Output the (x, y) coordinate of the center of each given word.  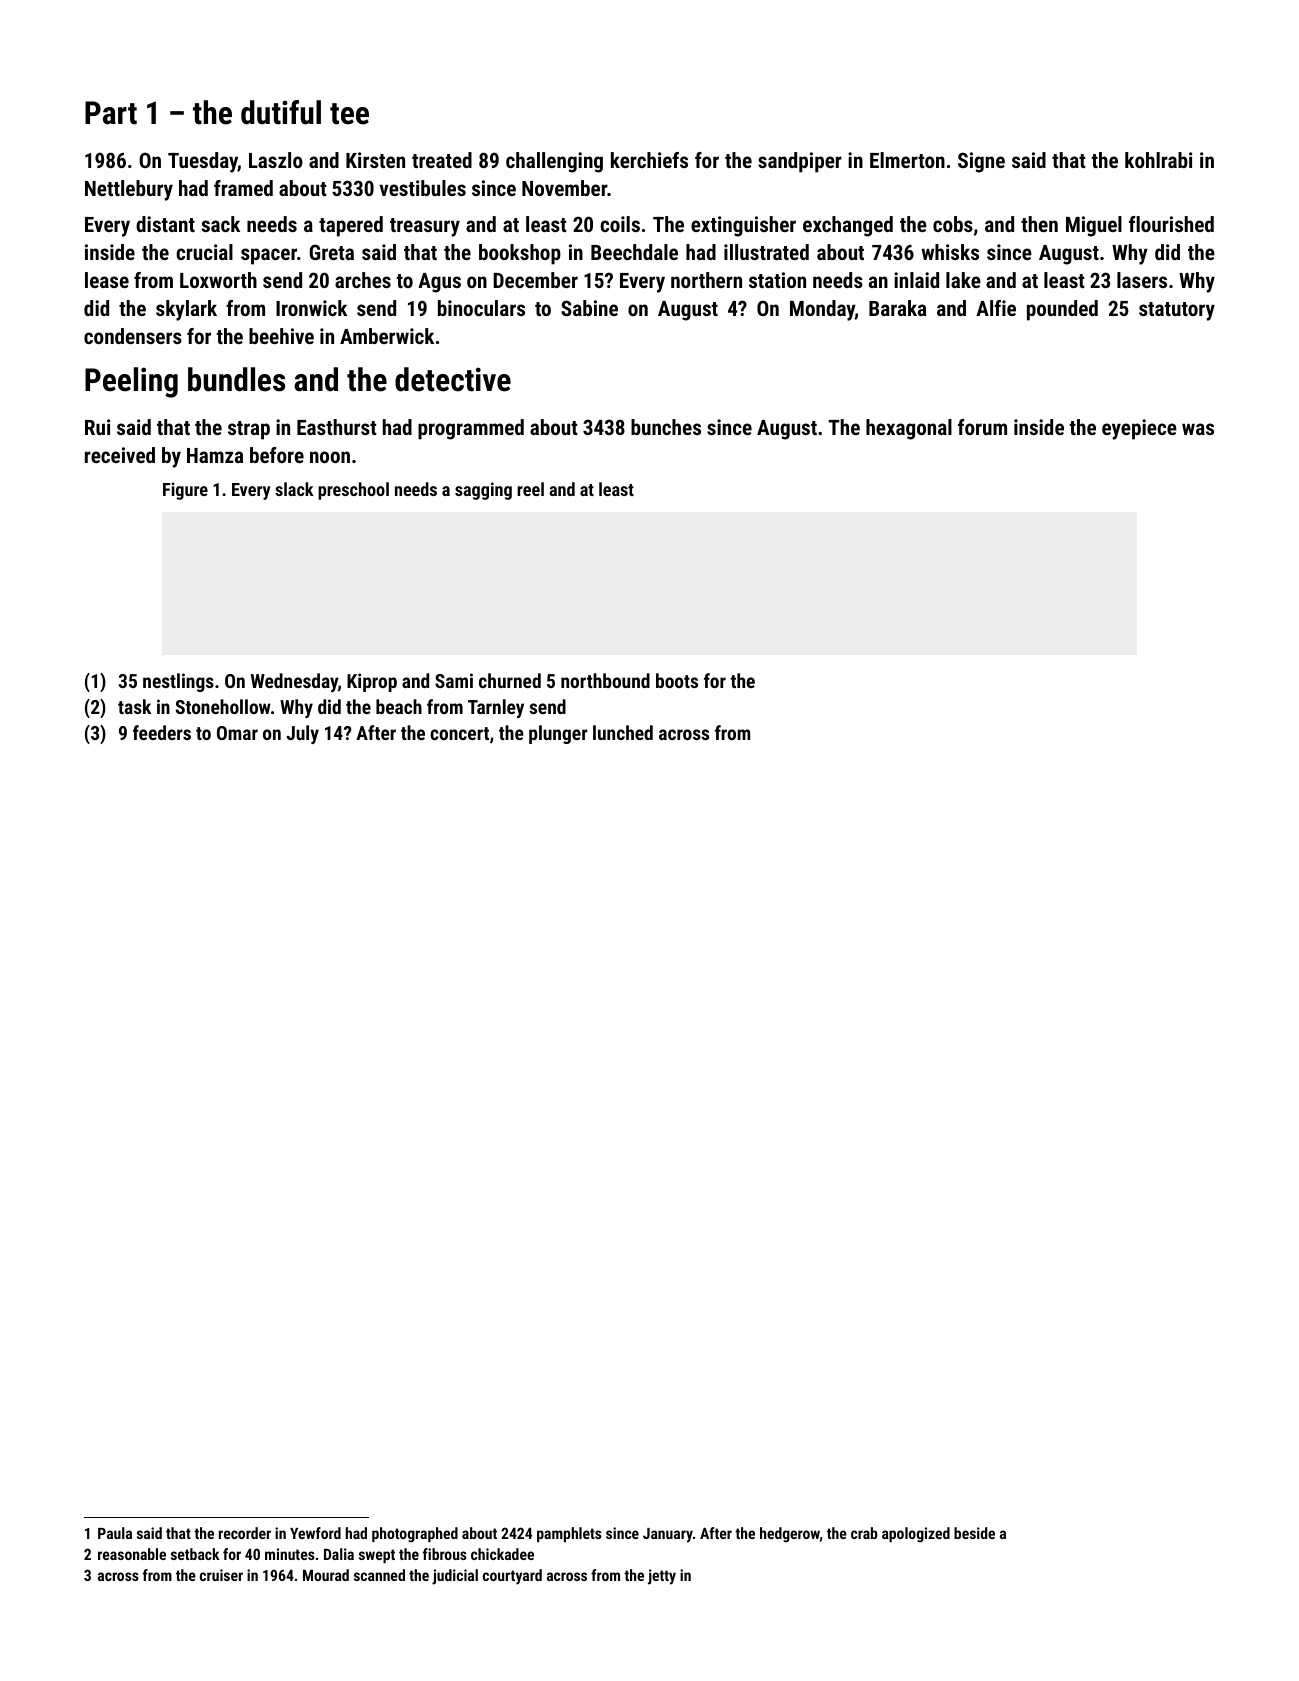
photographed (415, 1534)
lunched (623, 732)
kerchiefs (649, 160)
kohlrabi (1158, 160)
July (302, 734)
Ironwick (311, 308)
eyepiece (1139, 429)
